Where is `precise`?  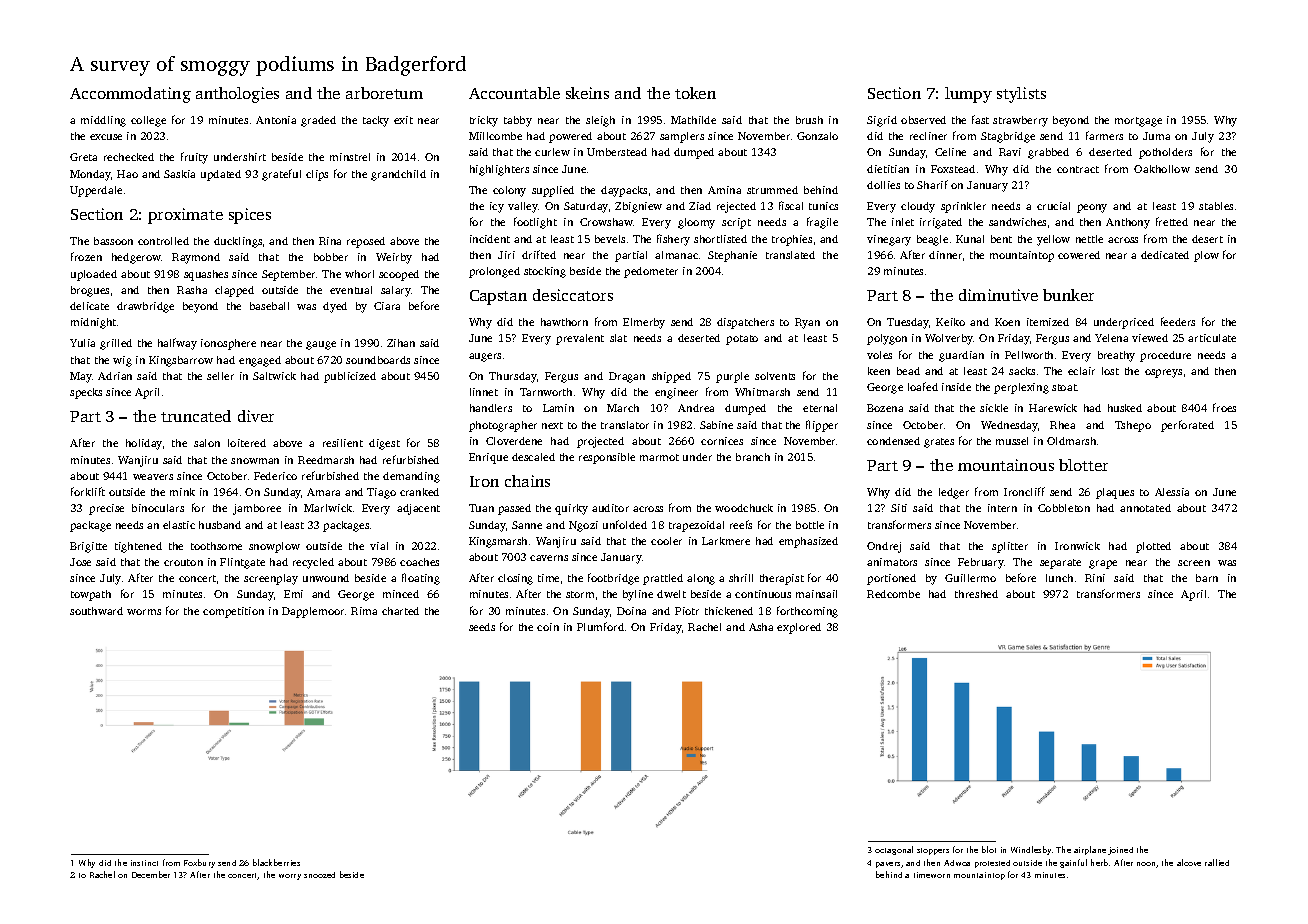
precise is located at coordinates (106, 509).
